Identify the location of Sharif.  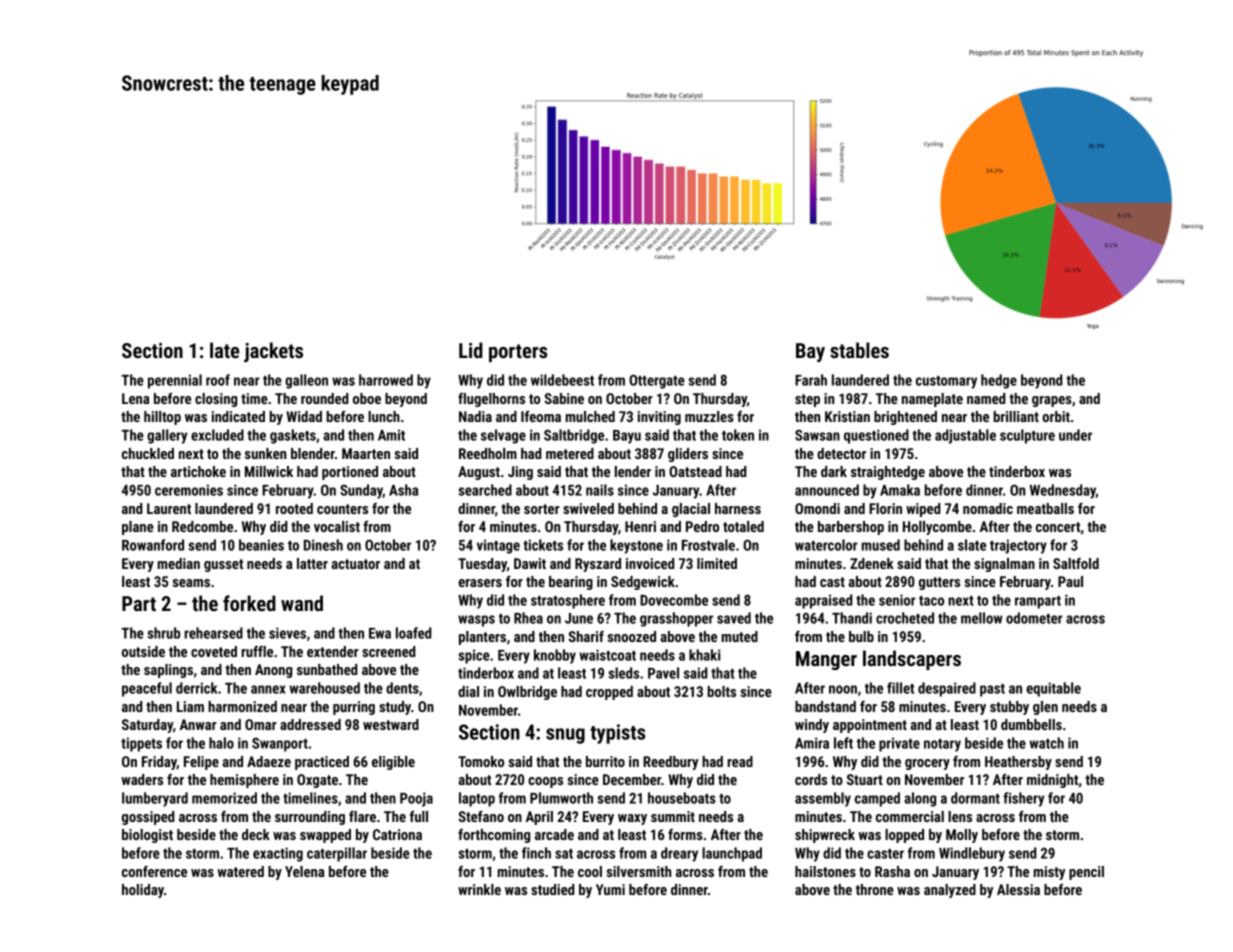
(586, 636).
